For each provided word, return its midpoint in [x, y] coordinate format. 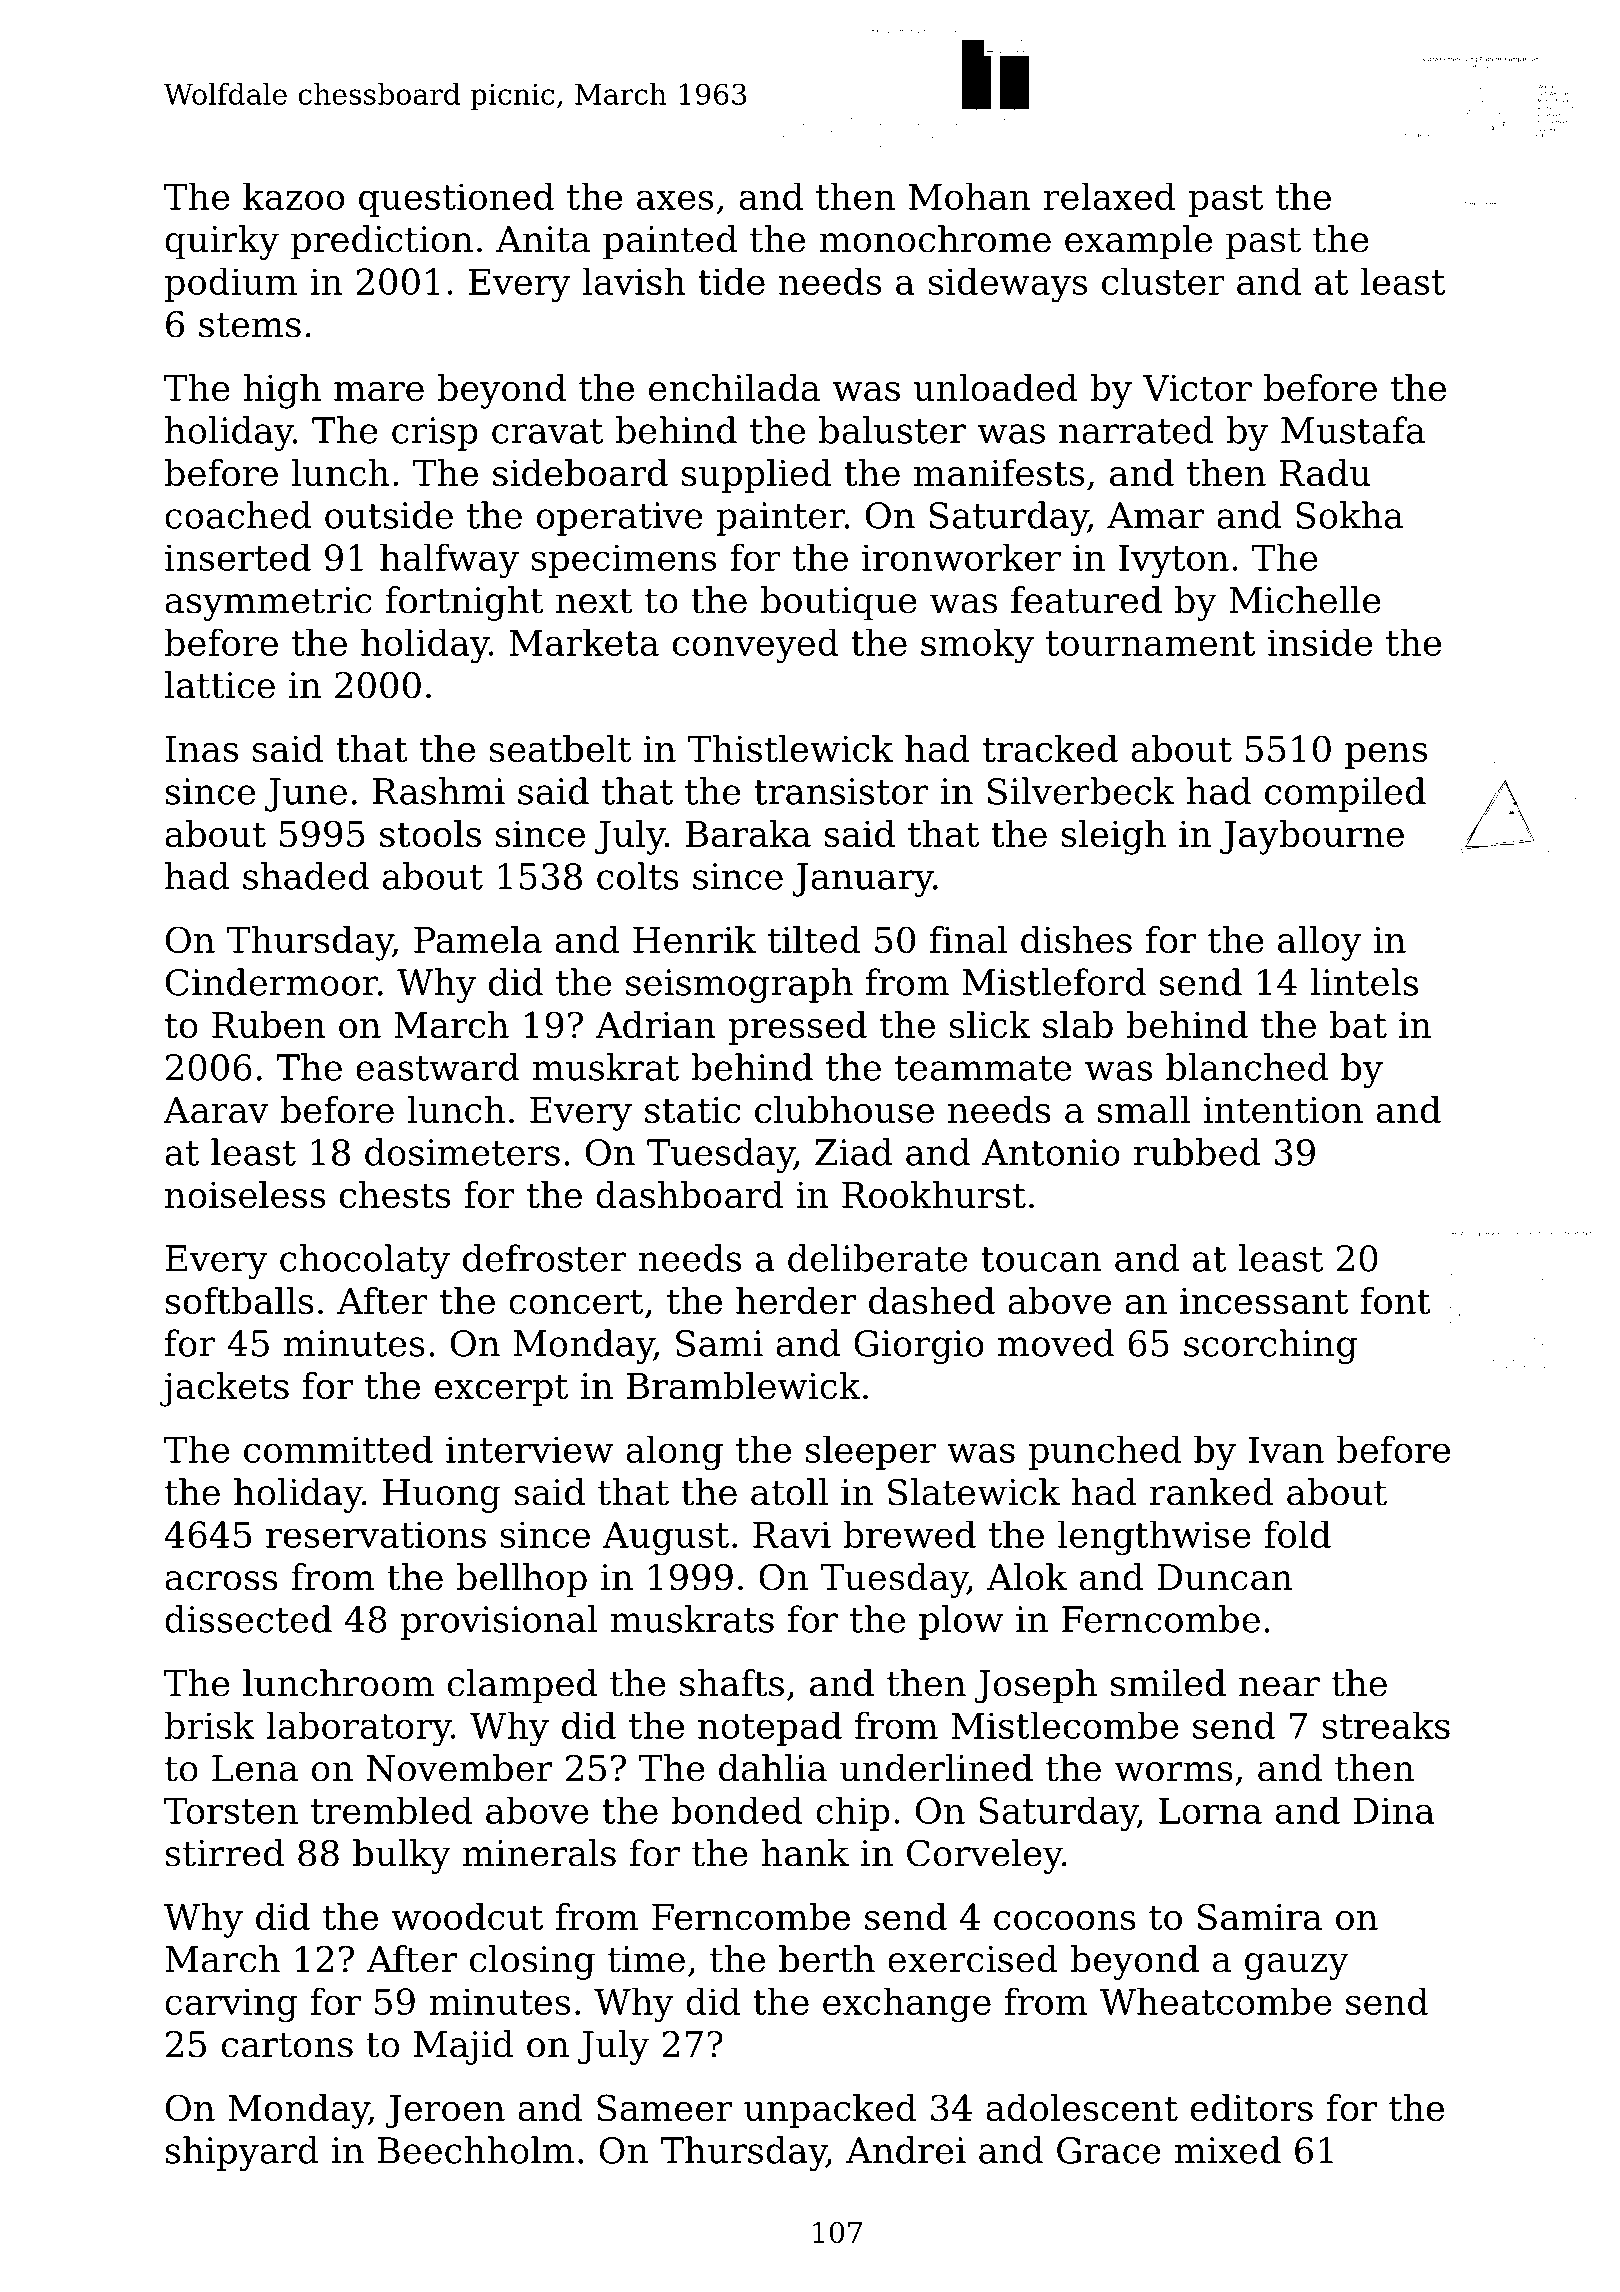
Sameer [664, 2107]
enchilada [734, 387]
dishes [1076, 939]
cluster [1163, 281]
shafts [732, 1683]
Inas [201, 749]
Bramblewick [744, 1385]
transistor [841, 791]
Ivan [1286, 1449]
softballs [239, 1300]
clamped [522, 1686]
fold [1298, 1534]
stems [250, 325]
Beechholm [475, 2150]
